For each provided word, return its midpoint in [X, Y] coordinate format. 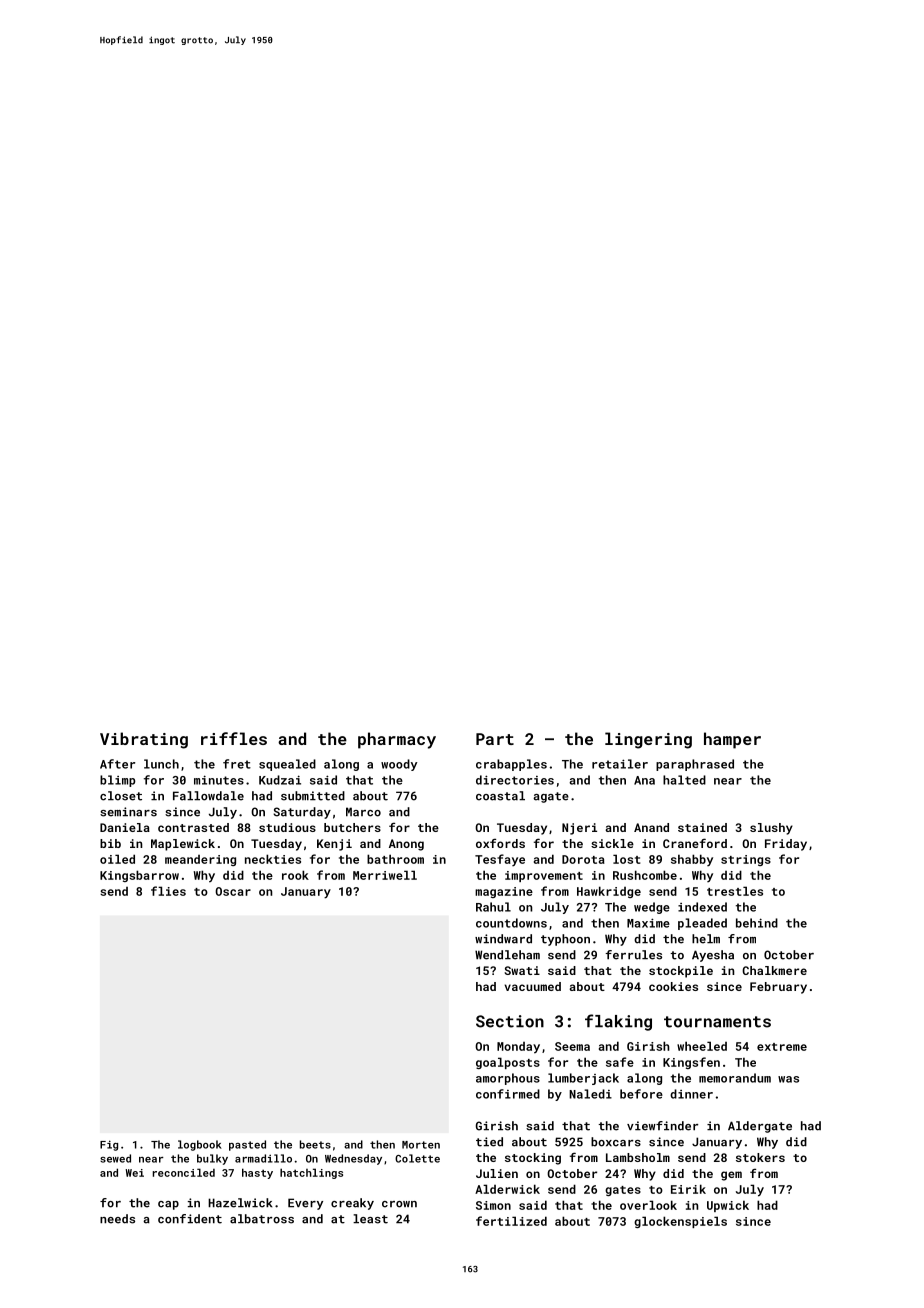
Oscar [233, 891]
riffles [234, 738]
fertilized [511, 1221]
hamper [732, 740]
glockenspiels [680, 1222]
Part [495, 739]
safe [620, 1062]
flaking [618, 1022]
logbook [200, 1145]
